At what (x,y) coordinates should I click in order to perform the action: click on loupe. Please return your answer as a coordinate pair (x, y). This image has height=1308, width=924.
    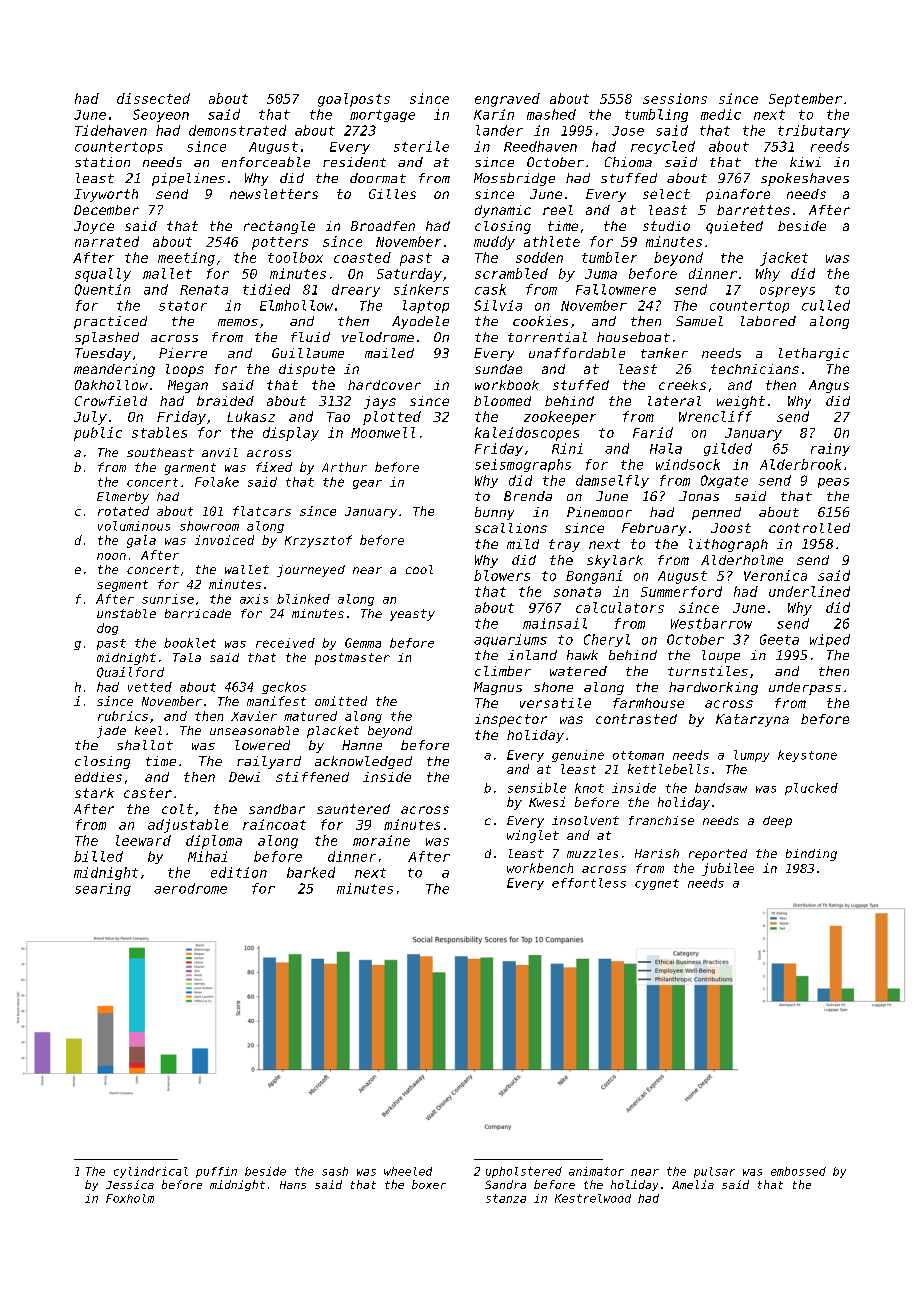
    Looking at the image, I should click on (721, 656).
